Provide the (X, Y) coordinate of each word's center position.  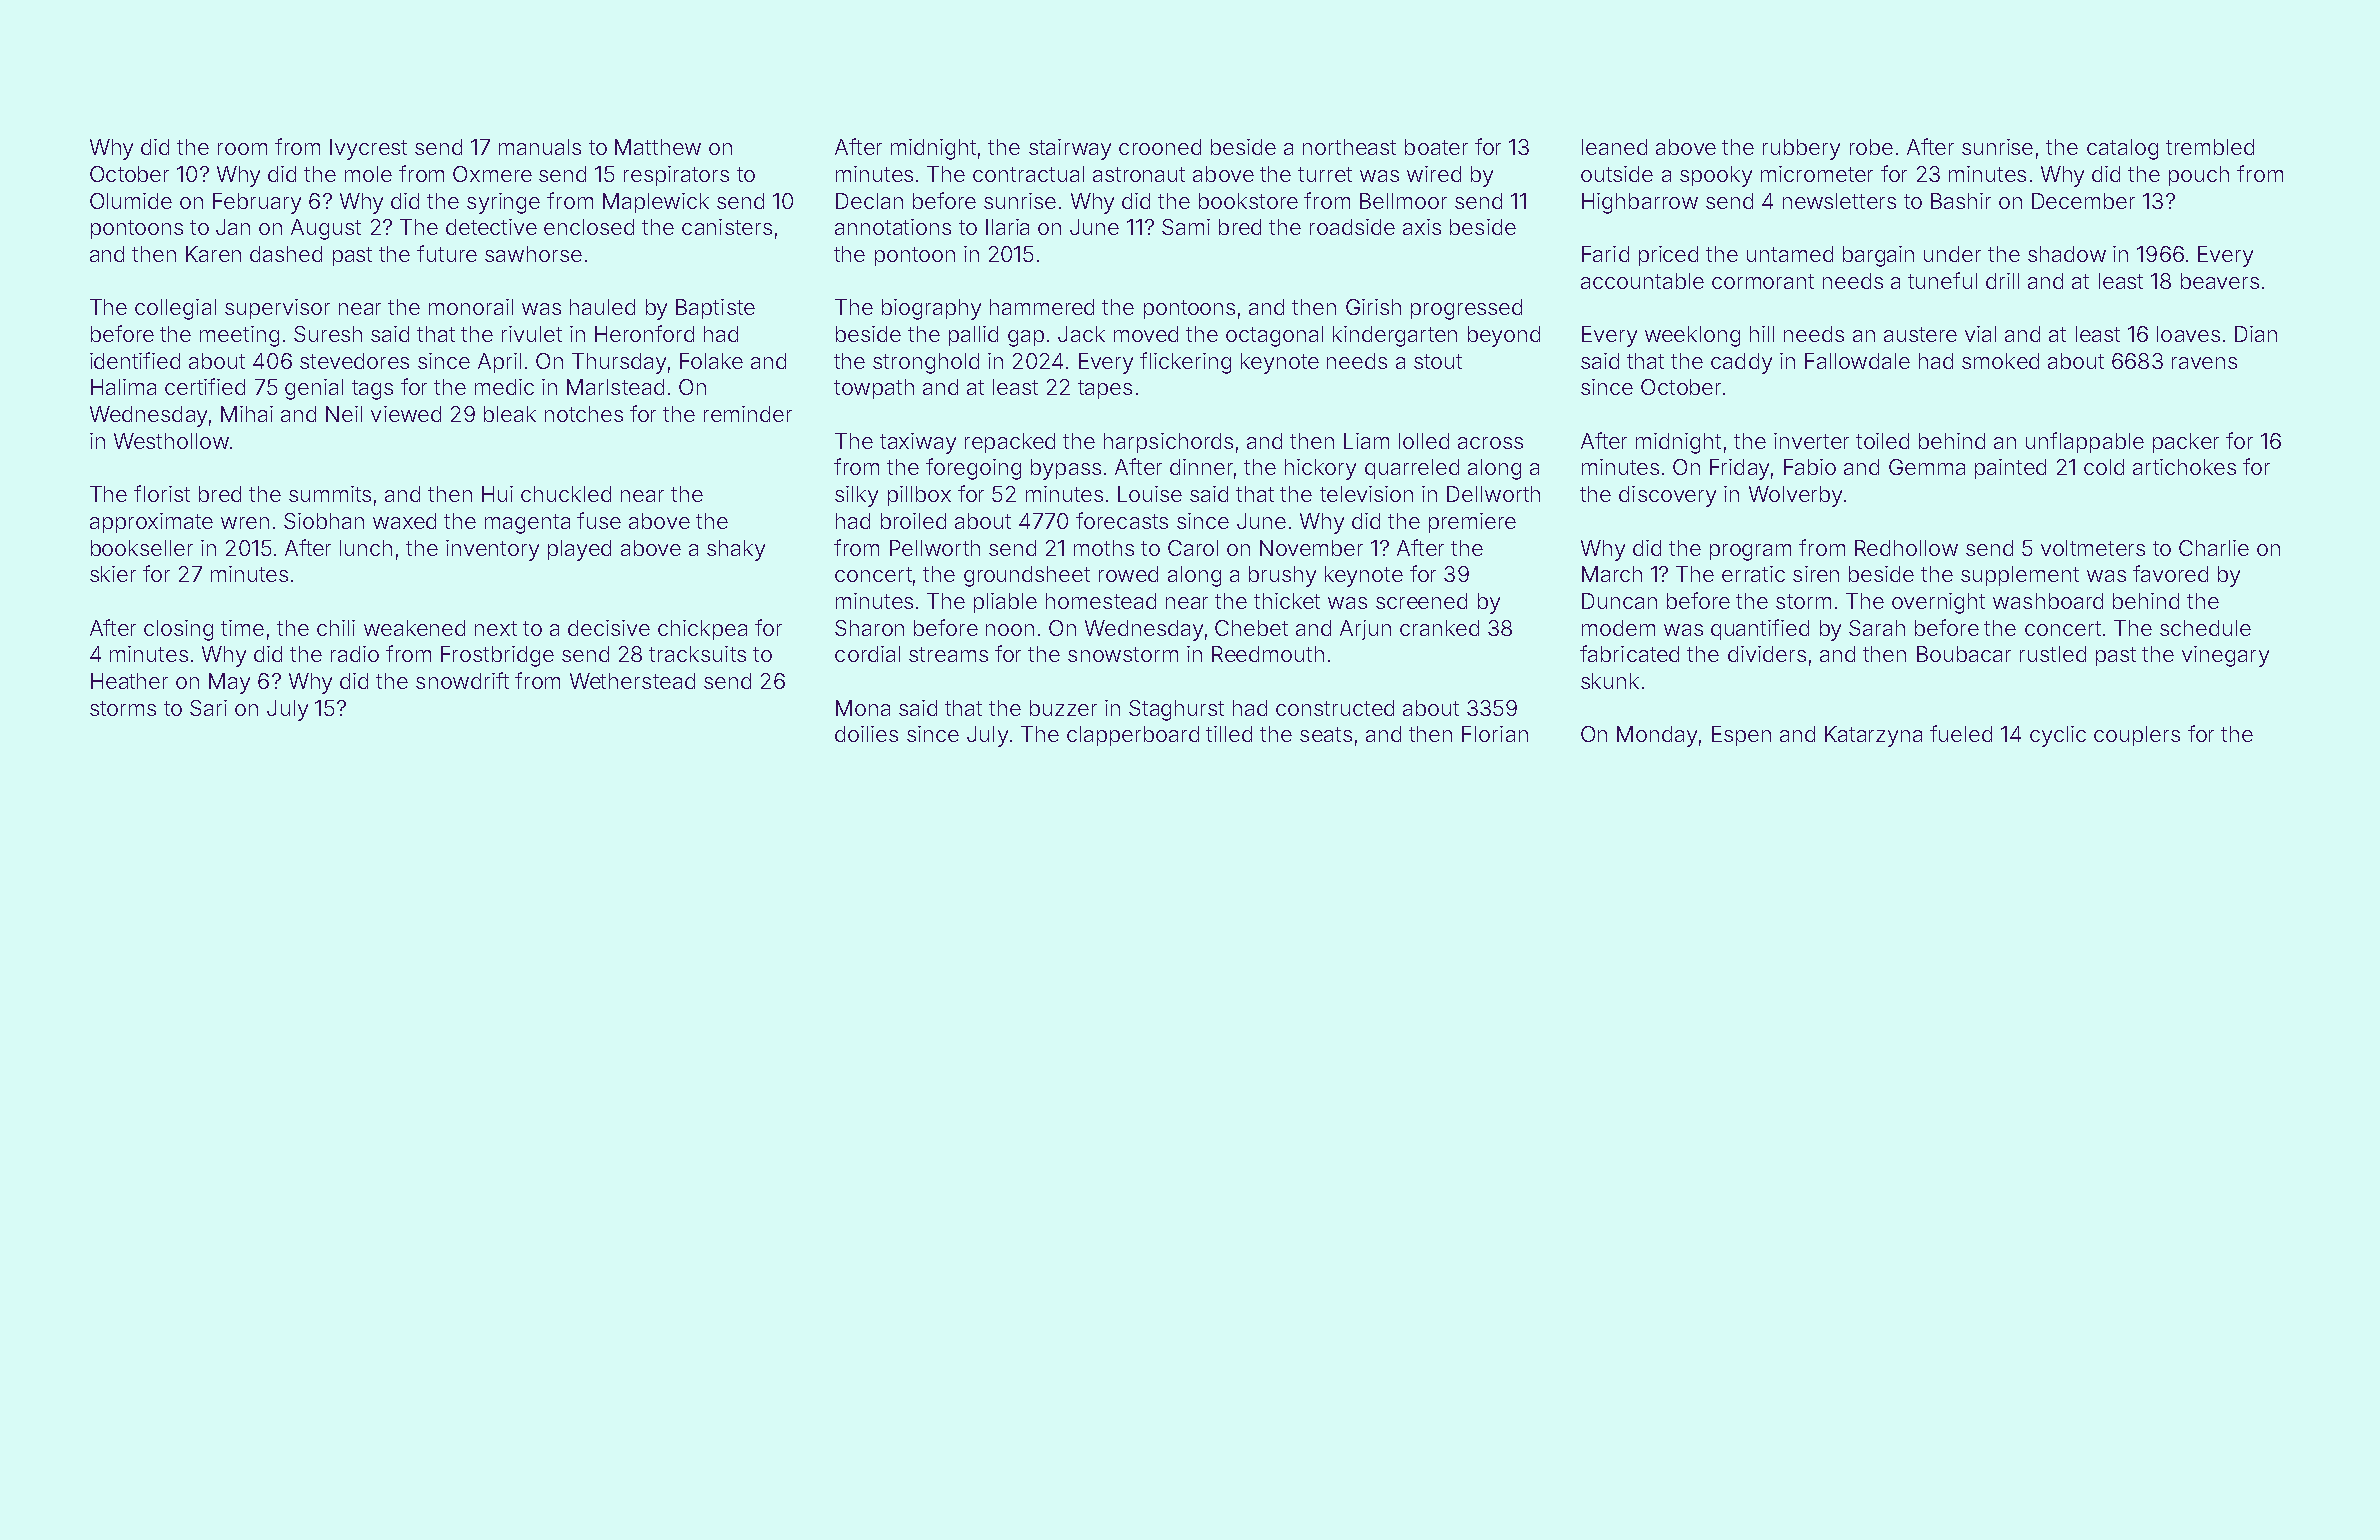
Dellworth (1493, 494)
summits (330, 494)
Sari (208, 708)
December (2083, 201)
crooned (1160, 147)
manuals (540, 147)
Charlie (2214, 548)
